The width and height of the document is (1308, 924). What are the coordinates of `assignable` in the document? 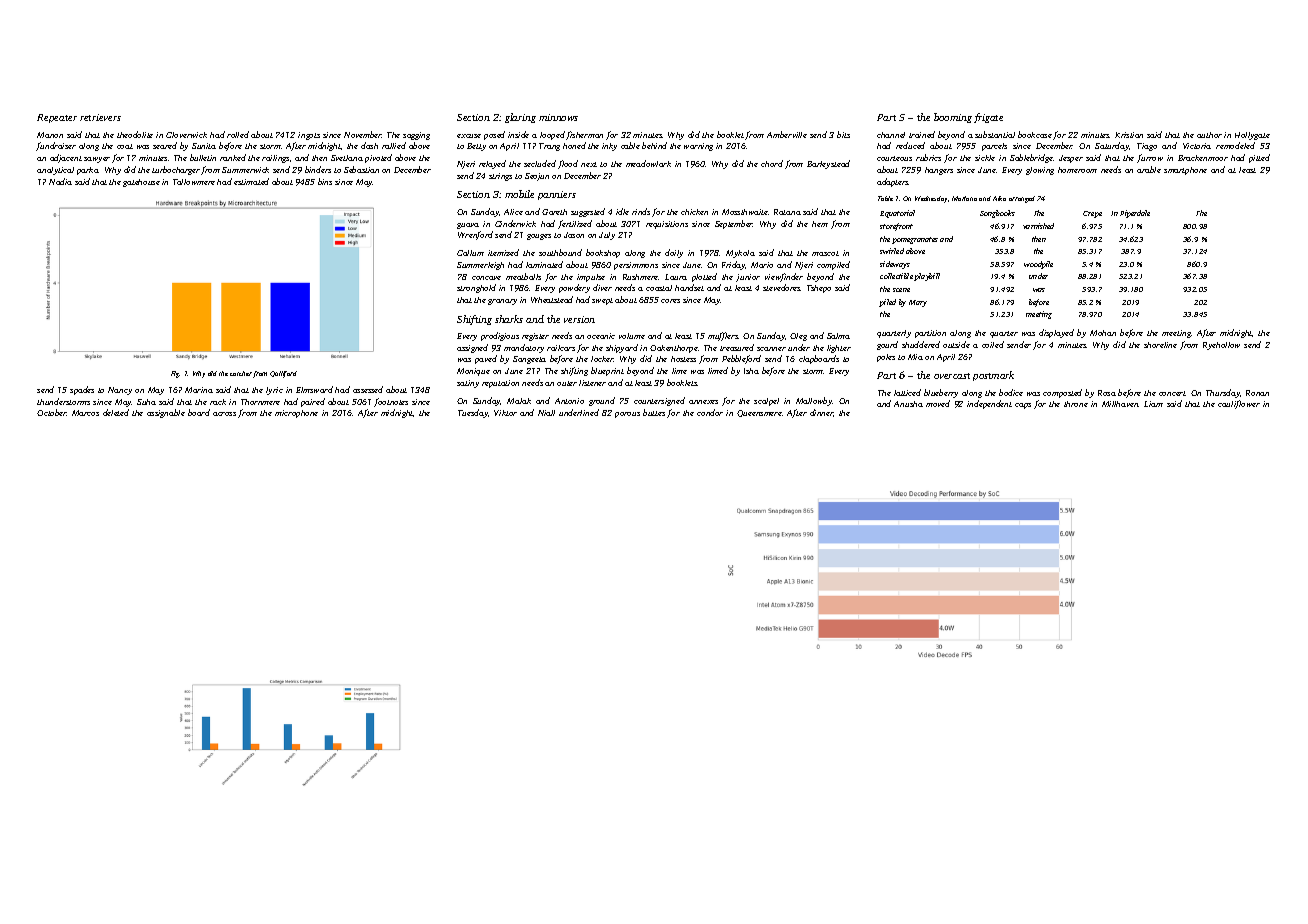 It's located at (166, 413).
